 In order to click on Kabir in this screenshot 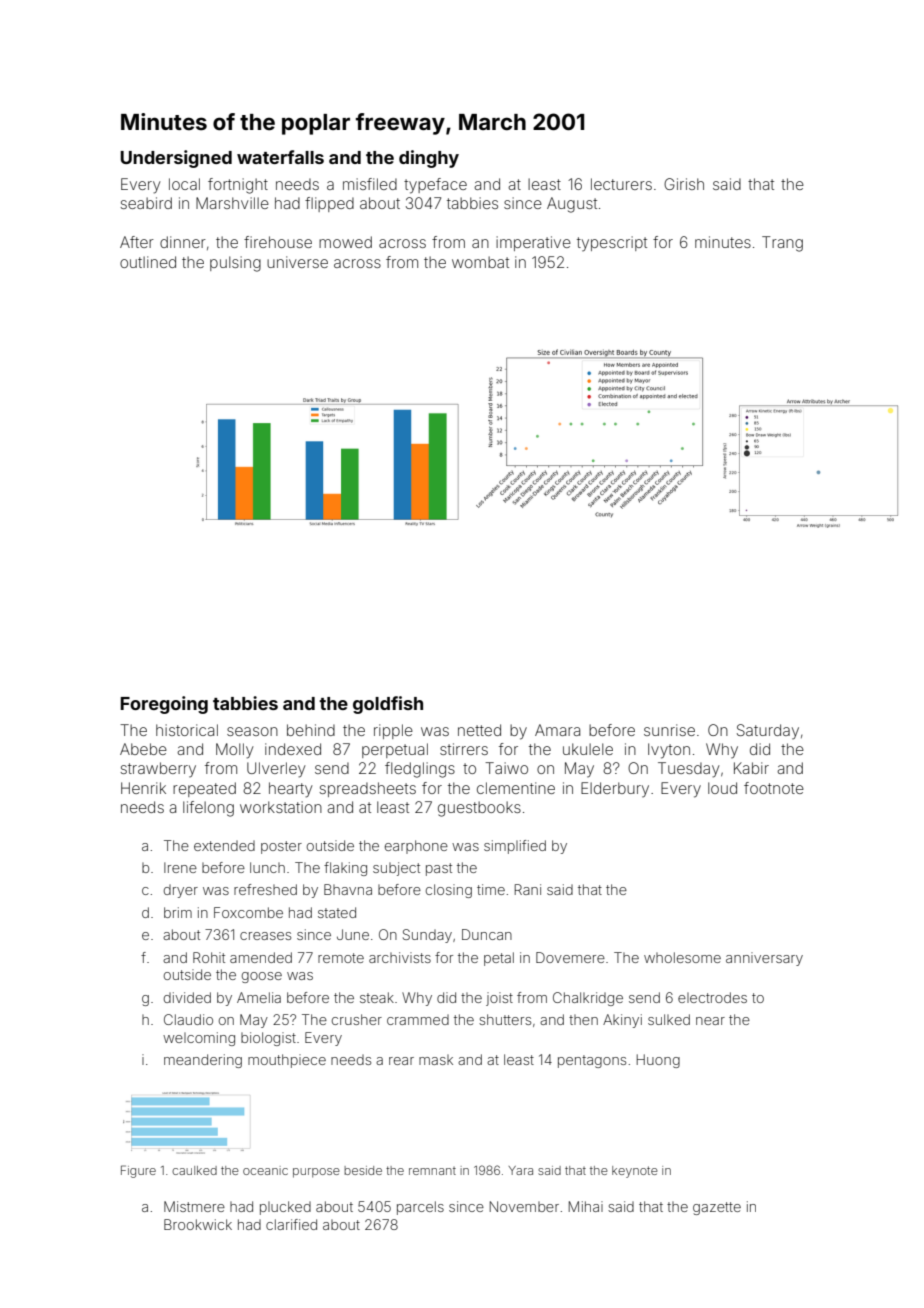, I will do `click(751, 768)`.
